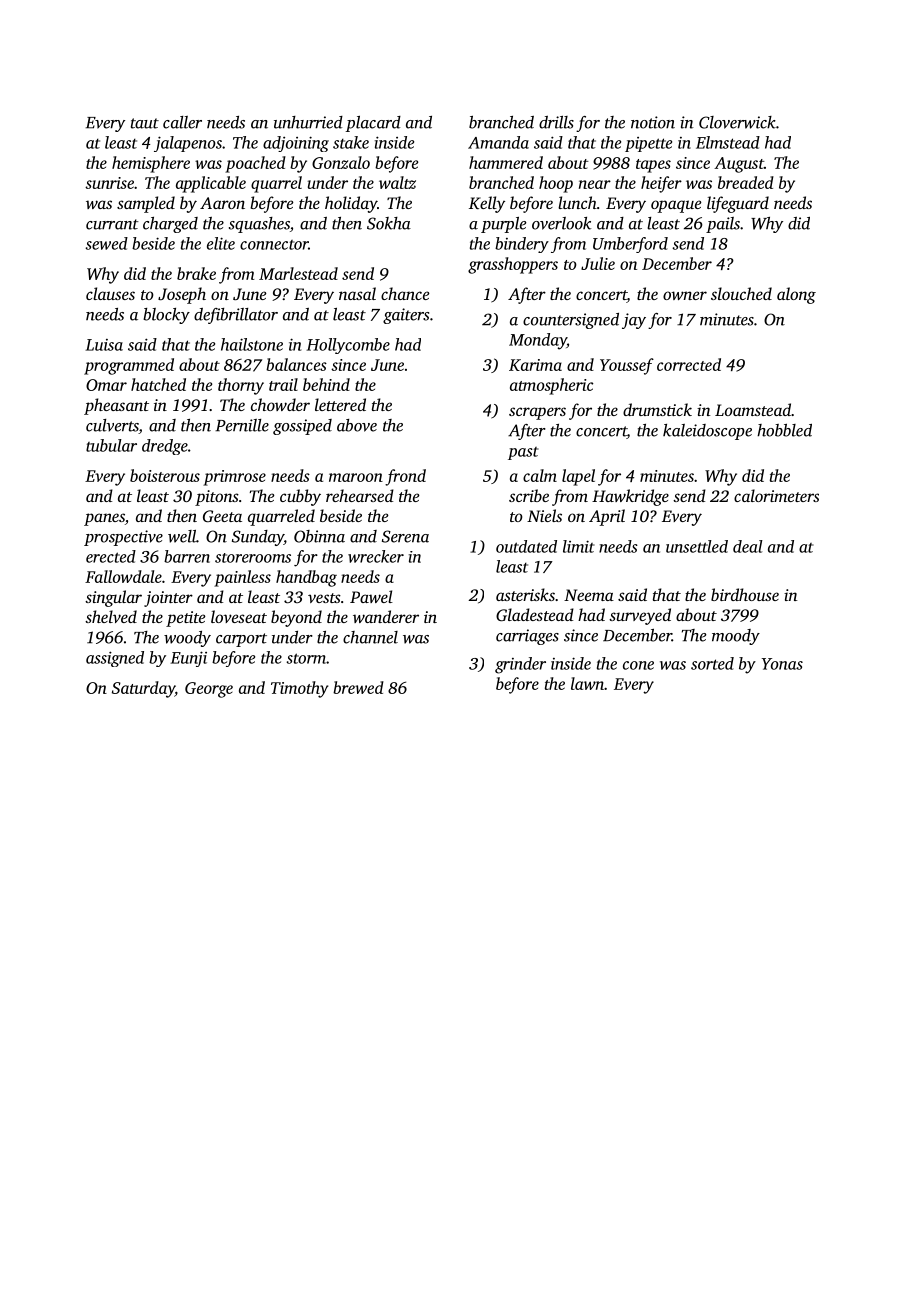 The height and width of the screenshot is (1316, 908). Describe the element at coordinates (736, 637) in the screenshot. I see `moody` at that location.
